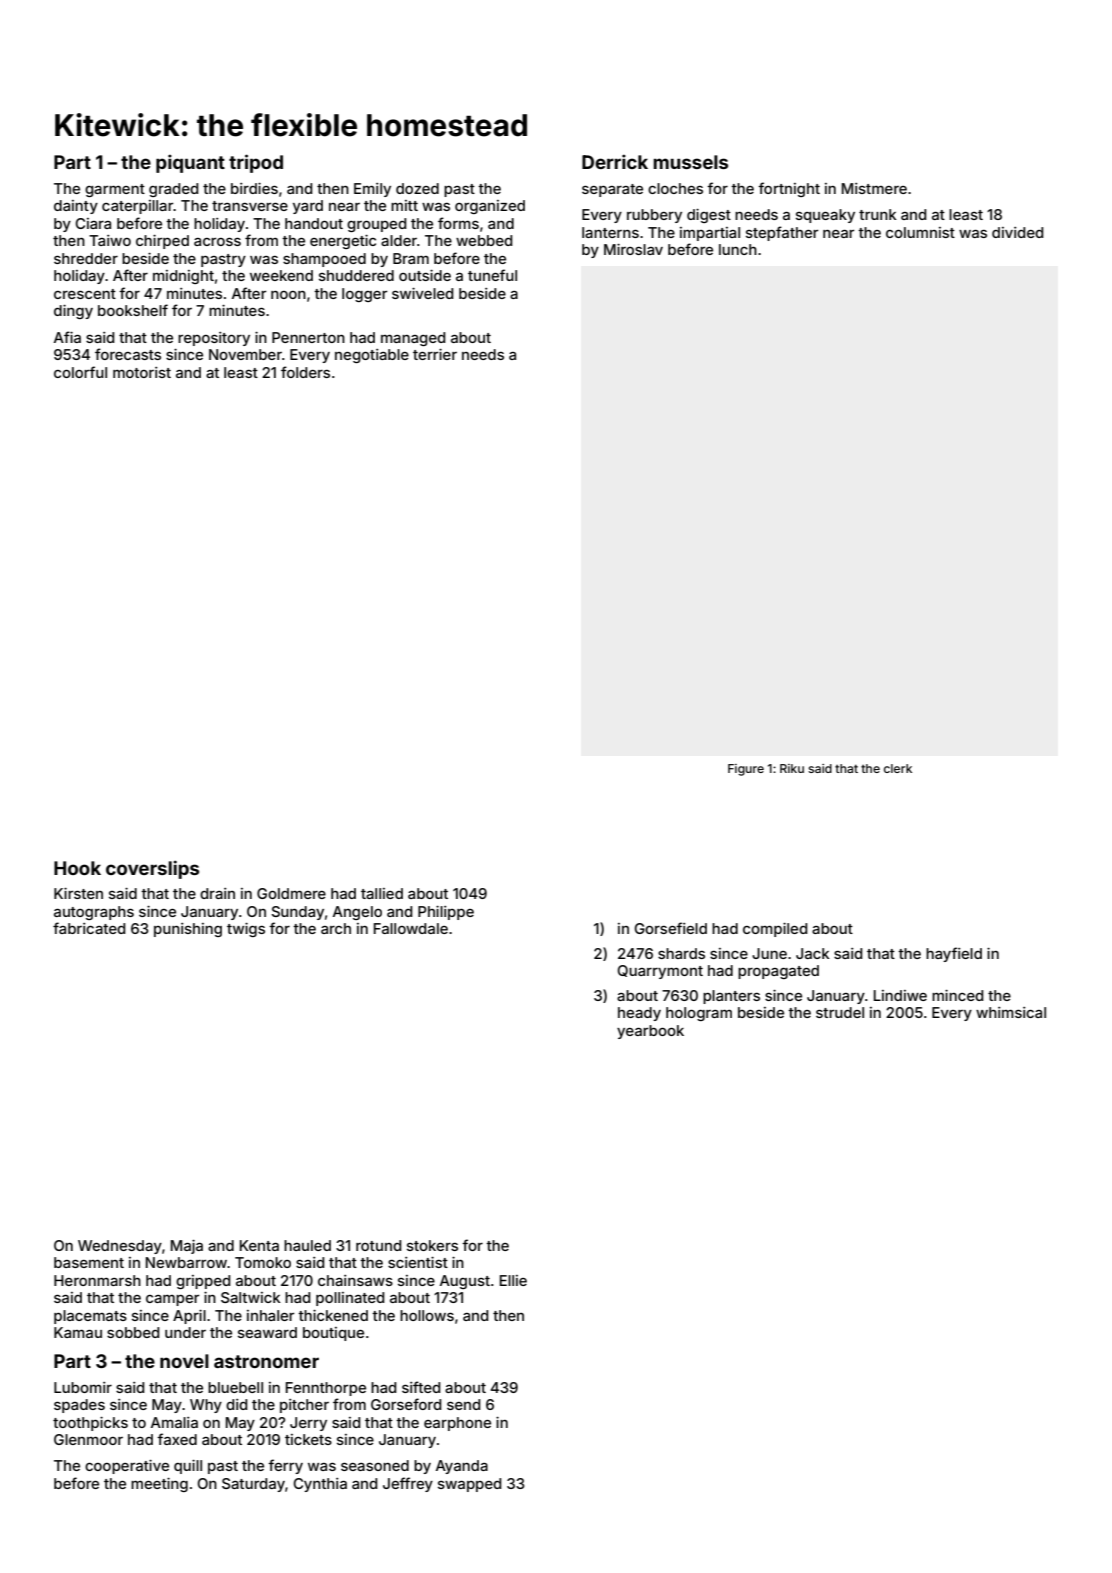 This image has width=1112, height=1573. Describe the element at coordinates (738, 249) in the image. I see `lunch` at that location.
